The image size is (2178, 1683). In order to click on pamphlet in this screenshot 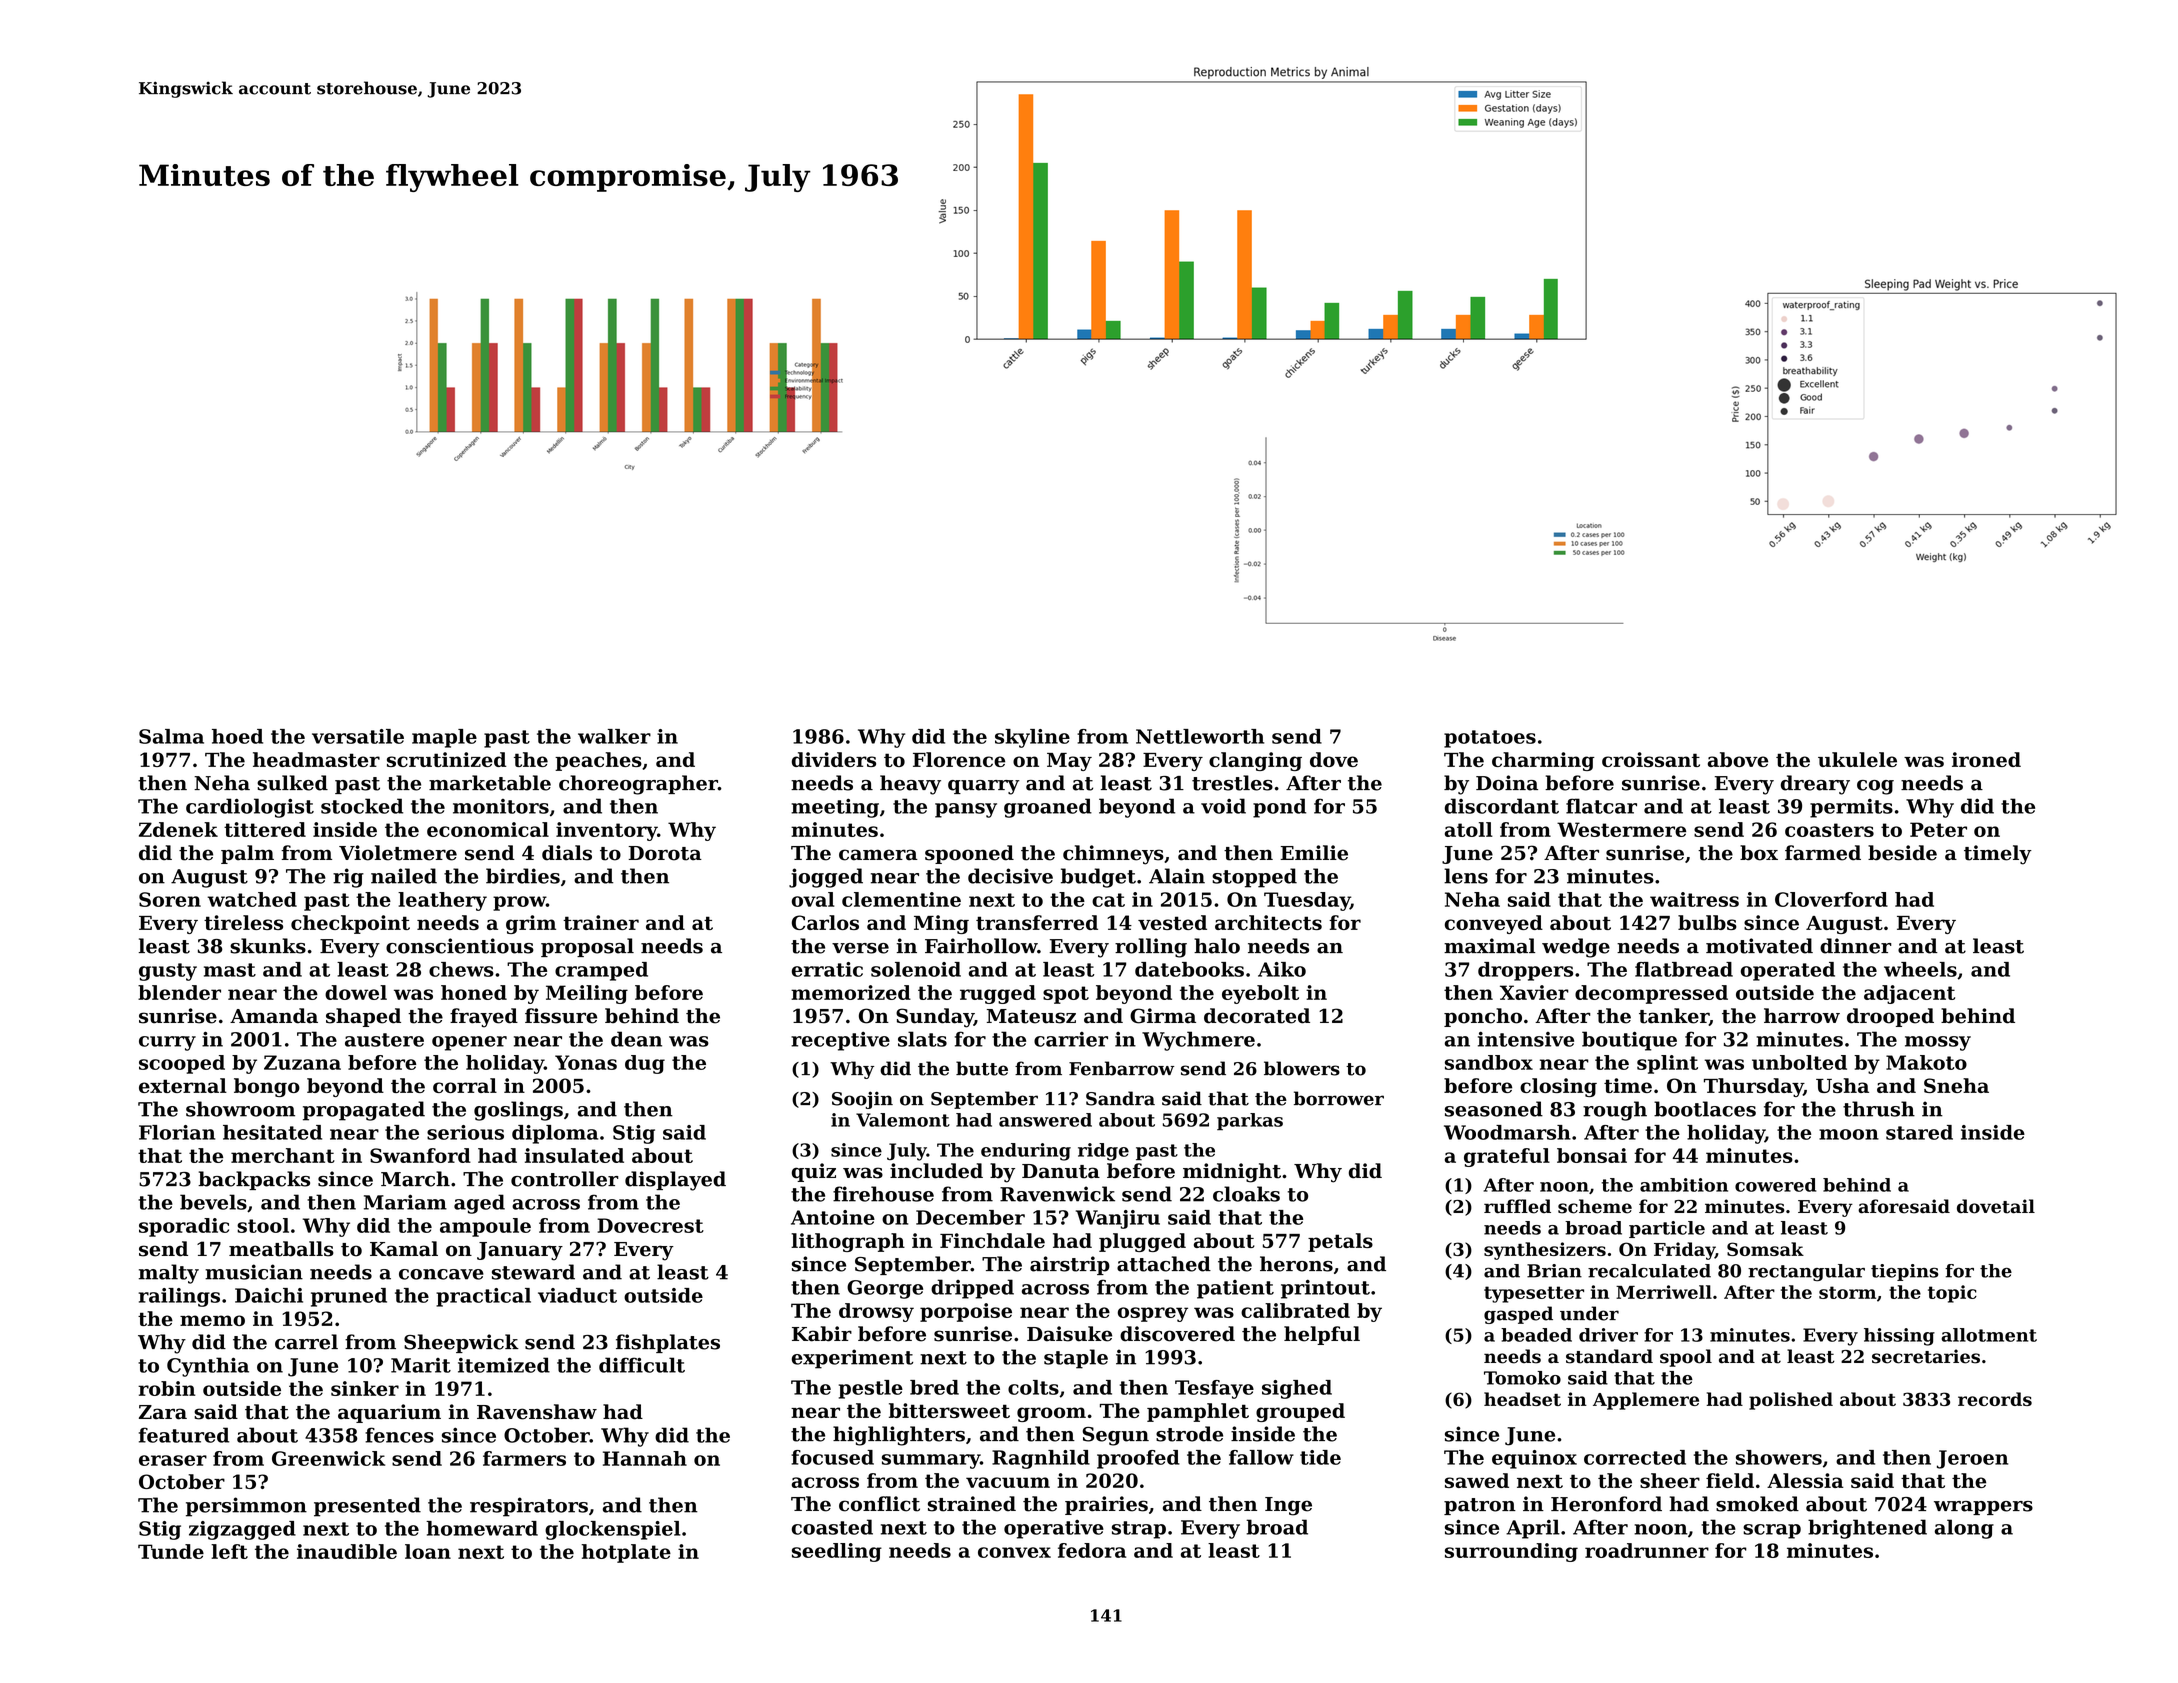, I will do `click(1198, 1412)`.
